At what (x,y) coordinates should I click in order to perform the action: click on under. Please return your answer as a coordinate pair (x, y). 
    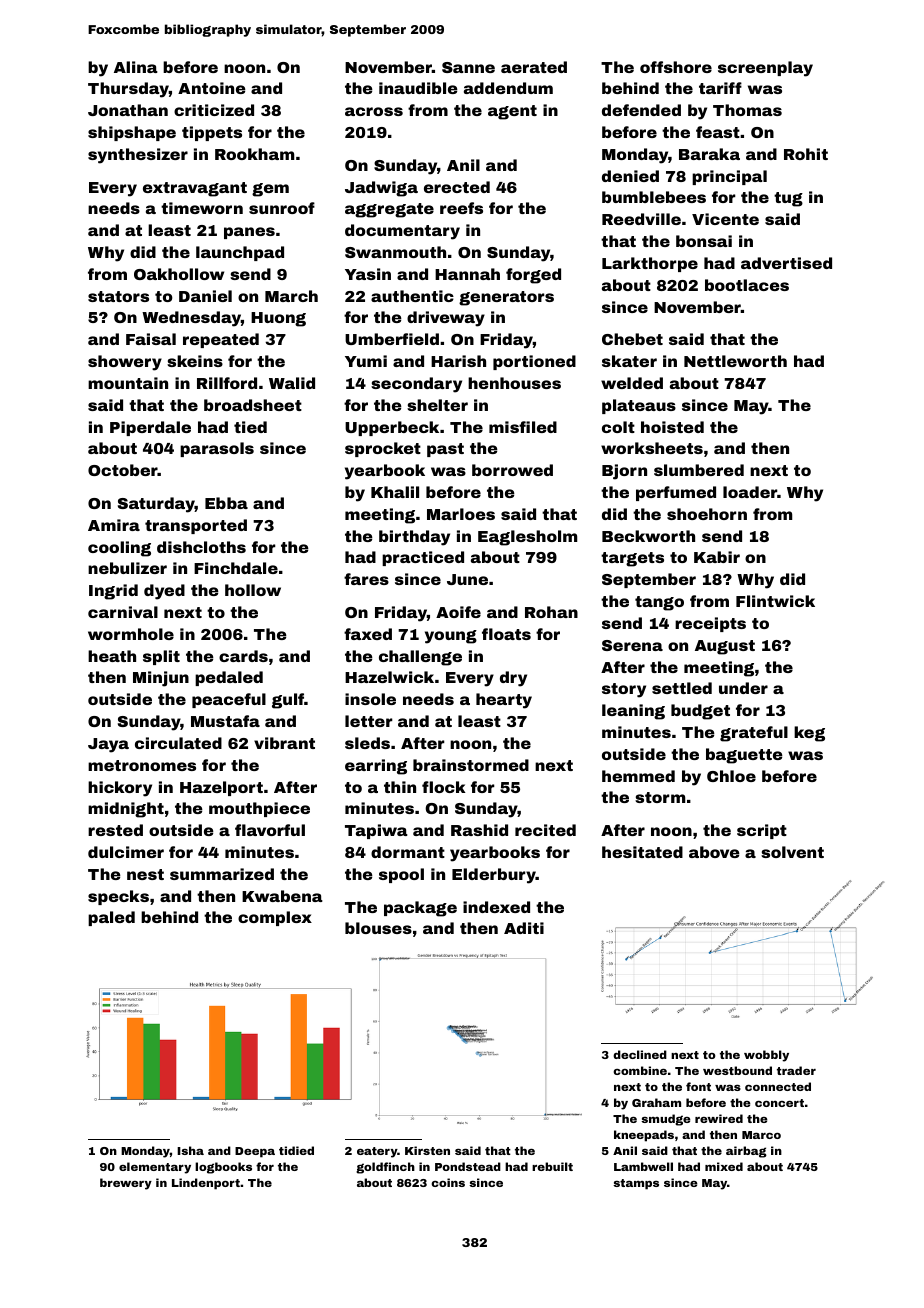
    Looking at the image, I should click on (743, 688).
